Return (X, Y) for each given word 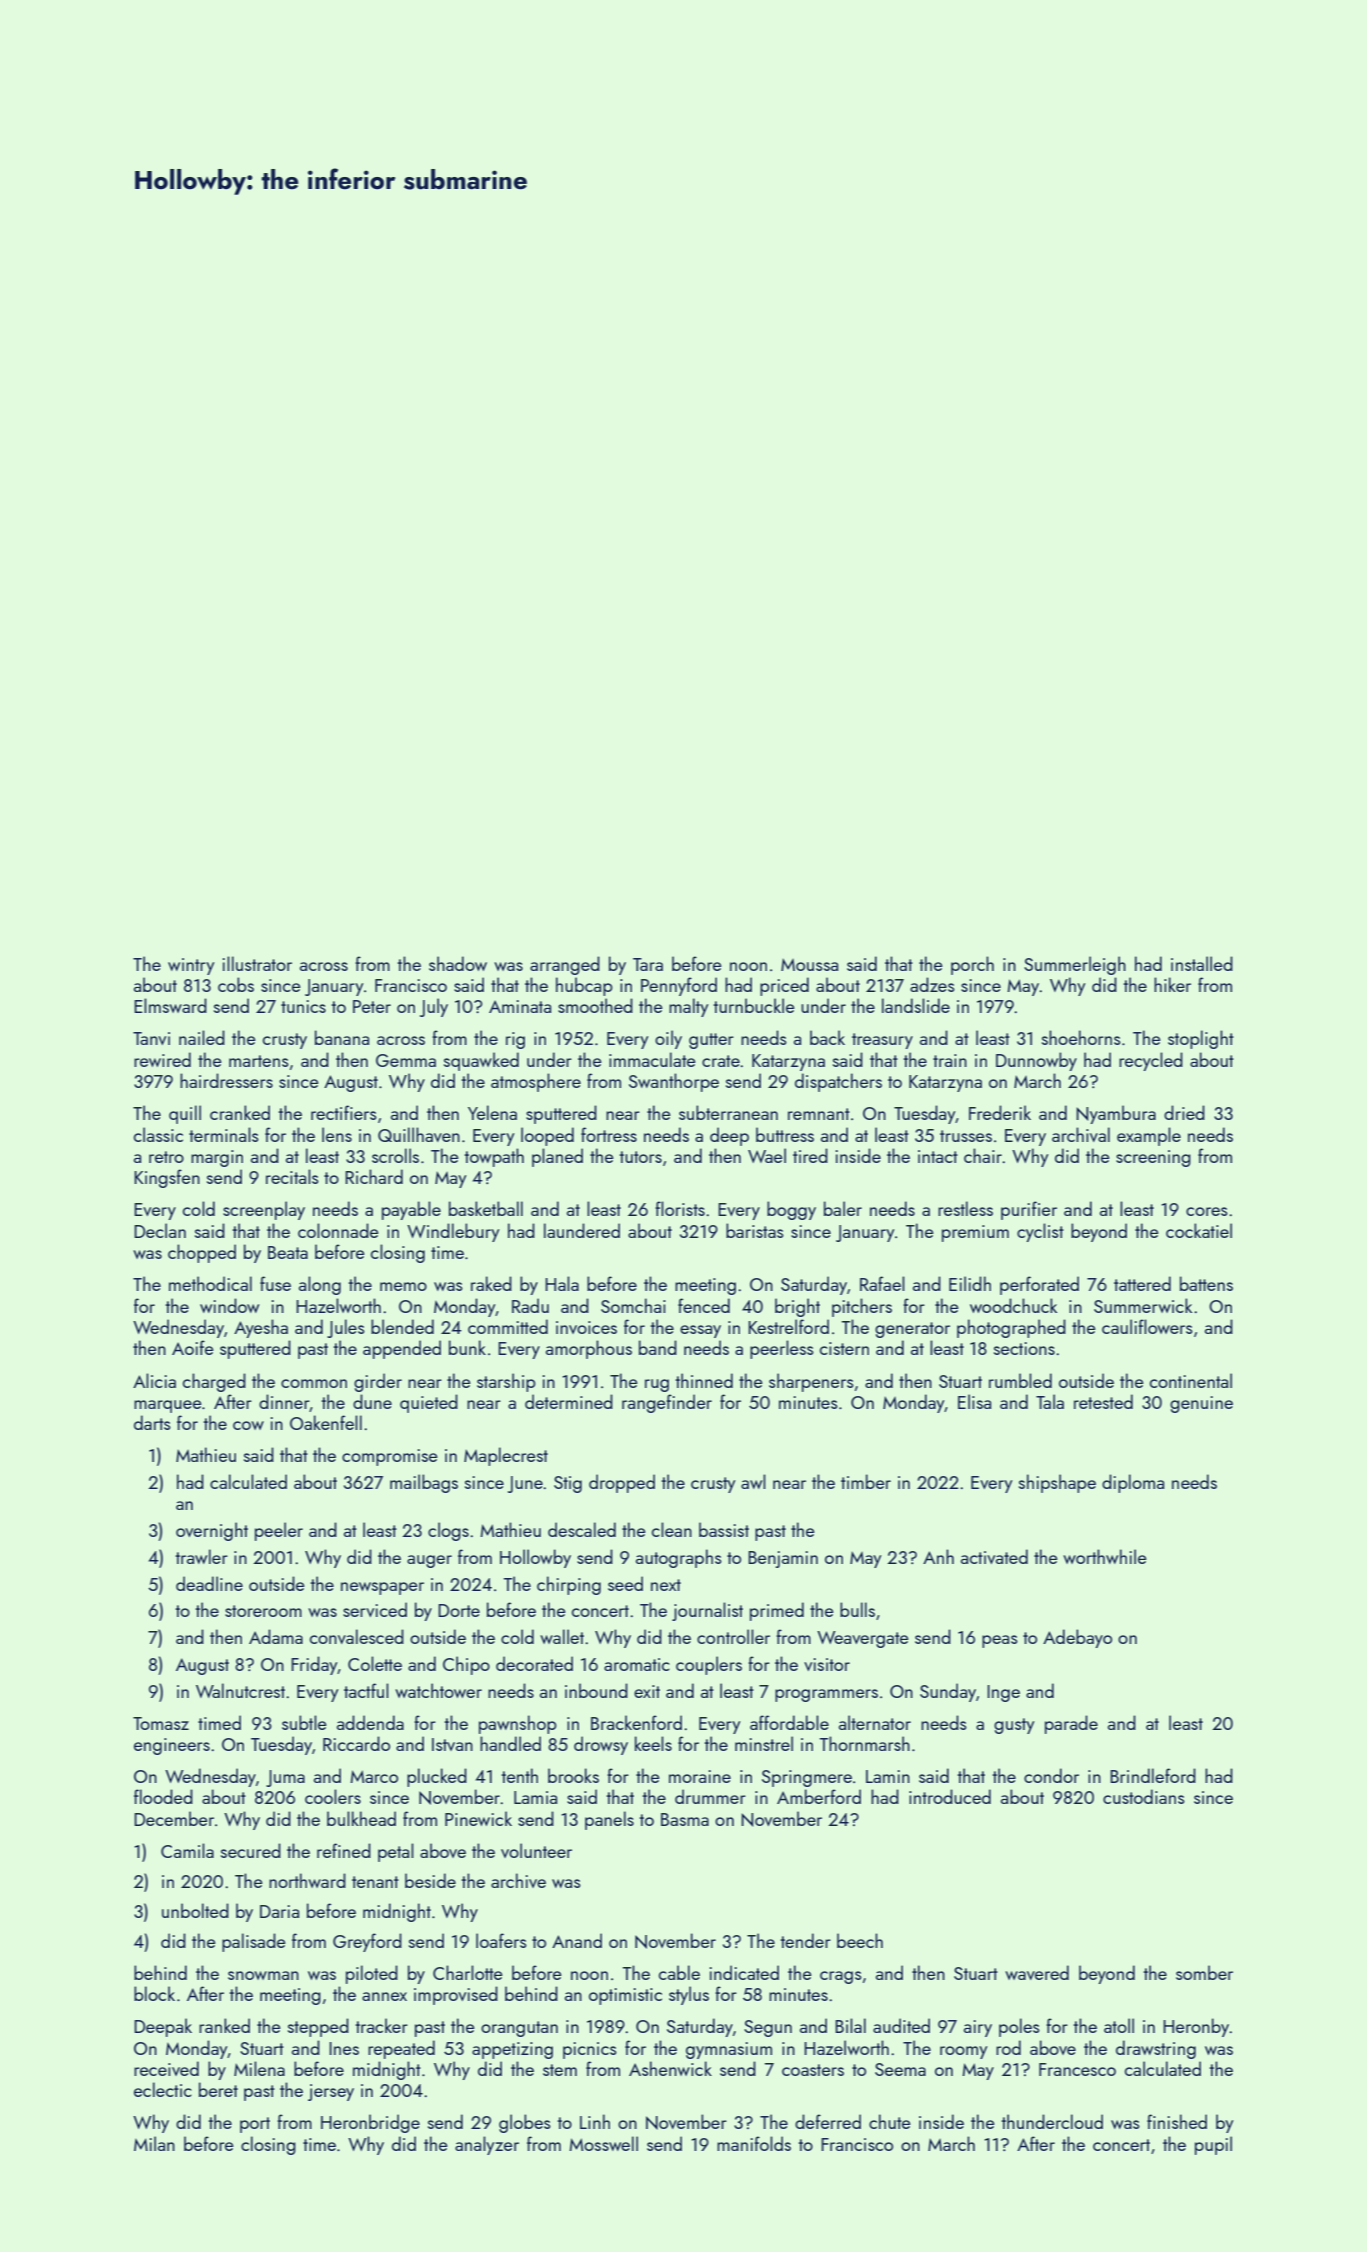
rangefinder (667, 1403)
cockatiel (1199, 1230)
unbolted (195, 1910)
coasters (813, 2070)
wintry (191, 966)
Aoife (193, 1347)
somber (1204, 1972)
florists (680, 1208)
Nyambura (1116, 1114)
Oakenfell (326, 1422)
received (166, 2068)
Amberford (819, 1796)
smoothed (595, 1005)
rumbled (1020, 1380)
